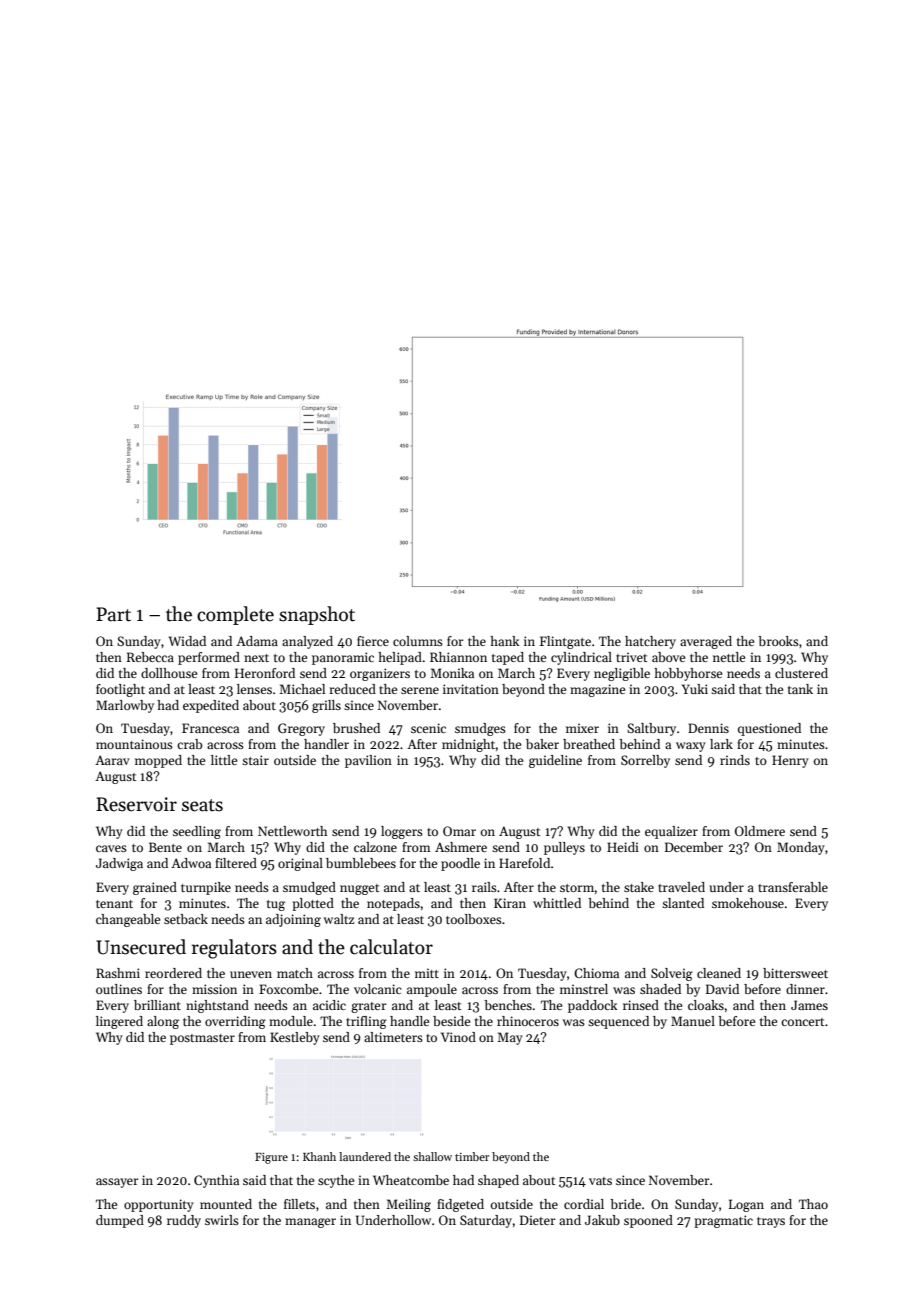 This page has width=924, height=1308. What do you see at coordinates (141, 947) in the page?
I see `Unsecured` at bounding box center [141, 947].
